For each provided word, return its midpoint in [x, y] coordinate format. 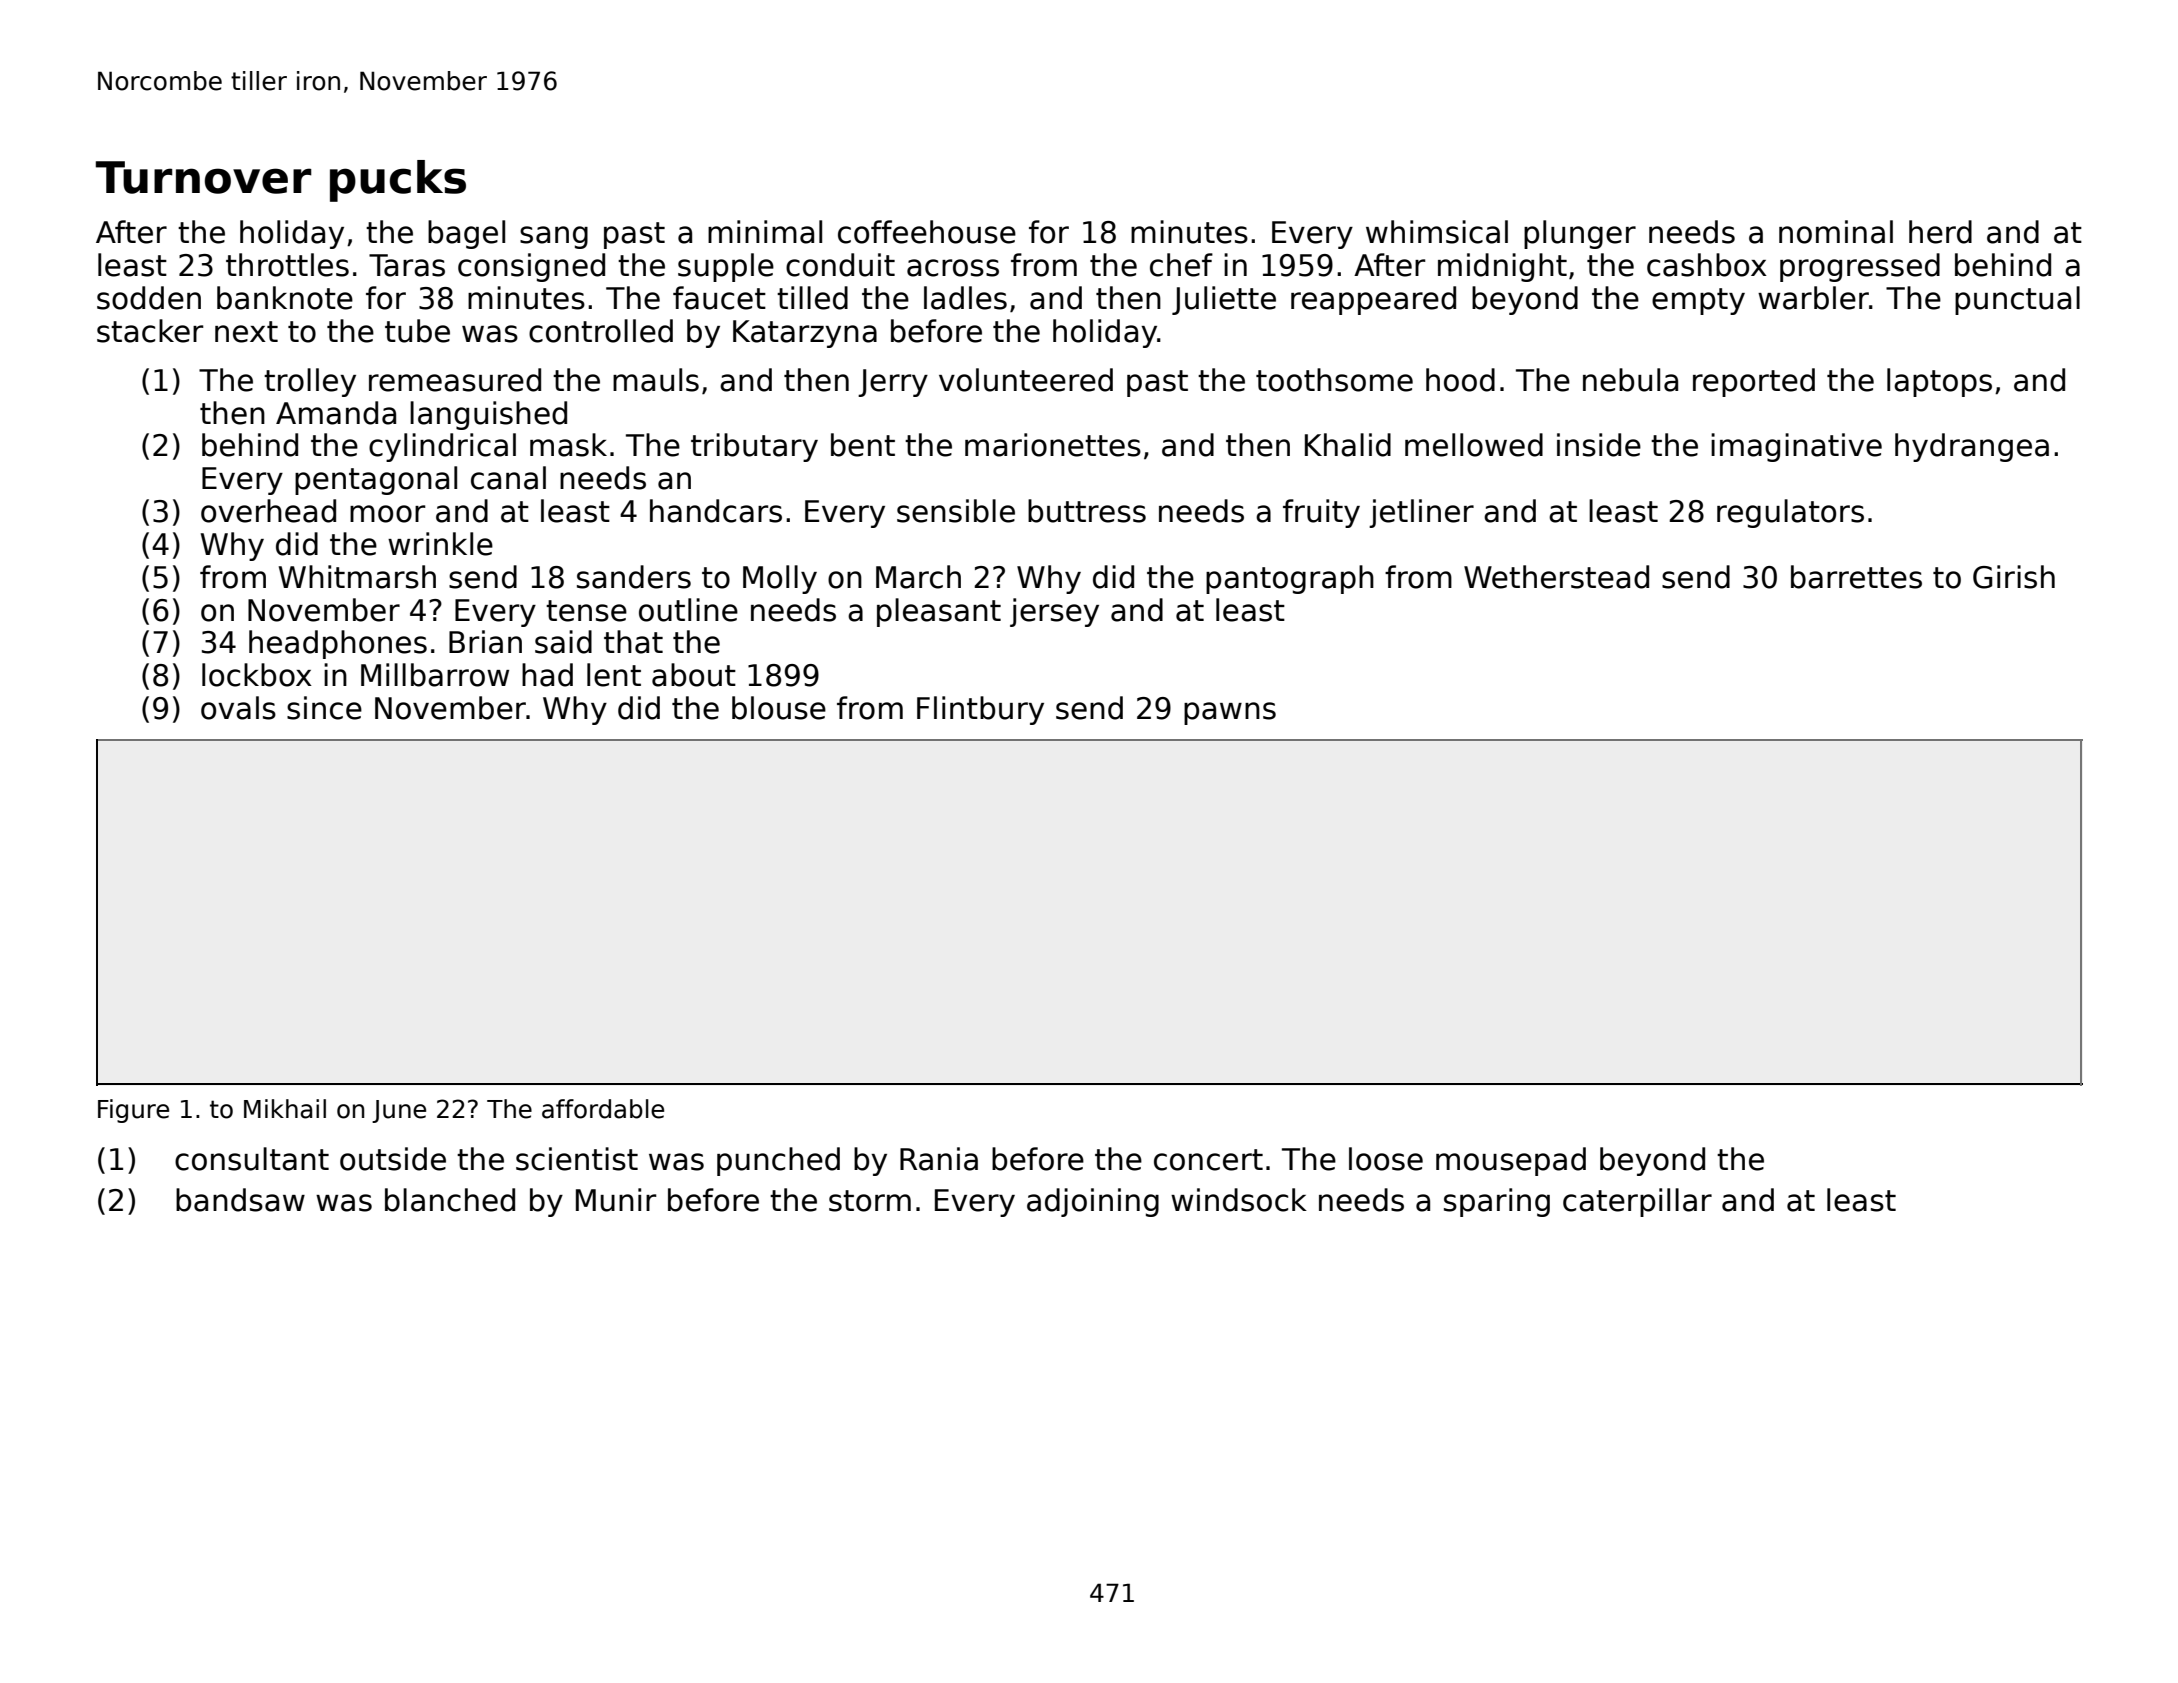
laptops [1939, 382]
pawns [1230, 713]
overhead [268, 511]
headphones [338, 644]
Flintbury [980, 710]
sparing [1497, 1202]
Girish [2014, 577]
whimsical [1437, 232]
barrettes [1856, 577]
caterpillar [1637, 1202]
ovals [238, 708]
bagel [466, 234]
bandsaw [240, 1200]
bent [863, 445]
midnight [1502, 267]
